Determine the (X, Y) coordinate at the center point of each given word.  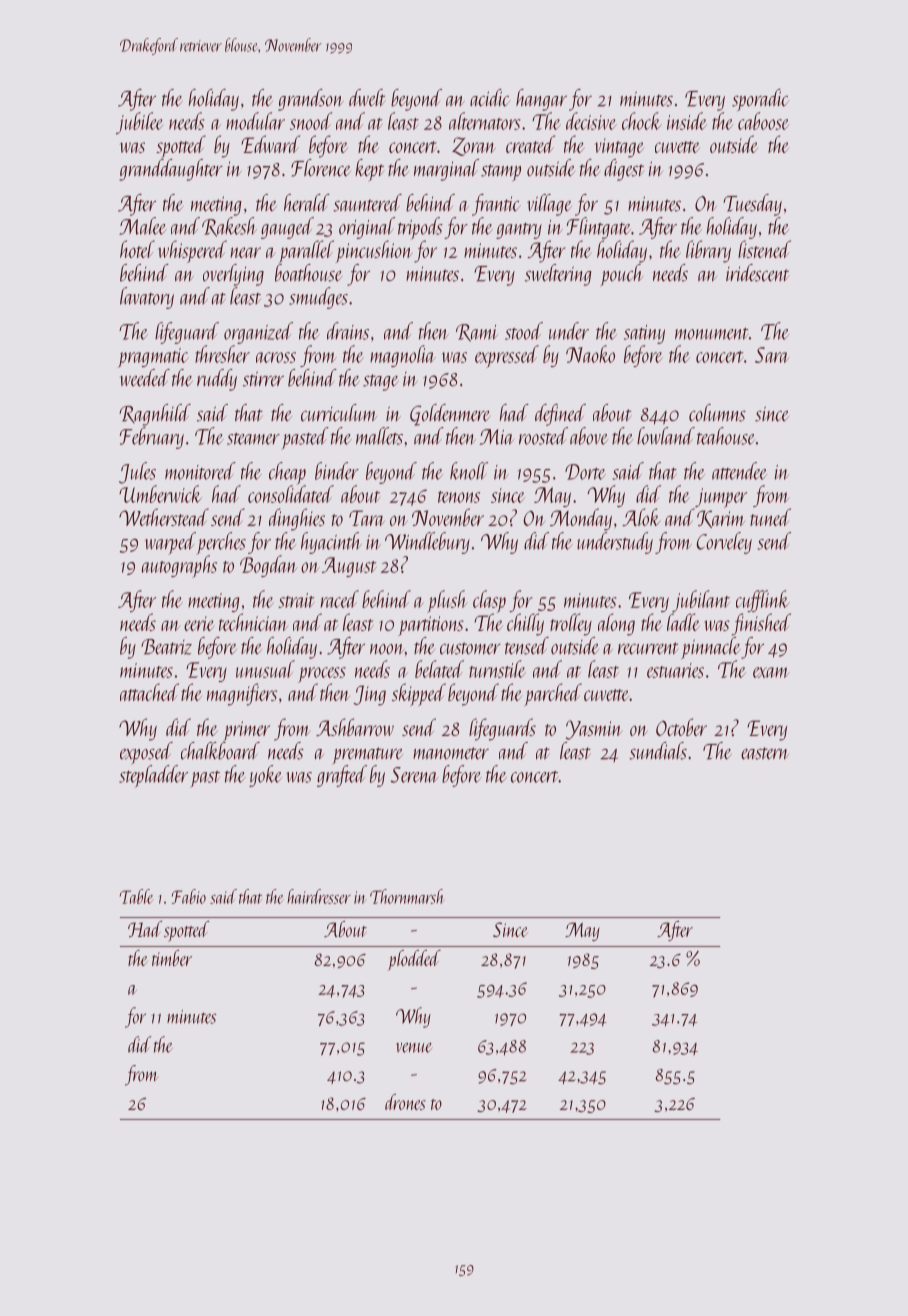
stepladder (153, 776)
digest (624, 170)
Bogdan (269, 566)
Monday (581, 519)
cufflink (763, 601)
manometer (451, 753)
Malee (142, 226)
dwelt (367, 97)
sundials (658, 751)
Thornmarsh (407, 896)
